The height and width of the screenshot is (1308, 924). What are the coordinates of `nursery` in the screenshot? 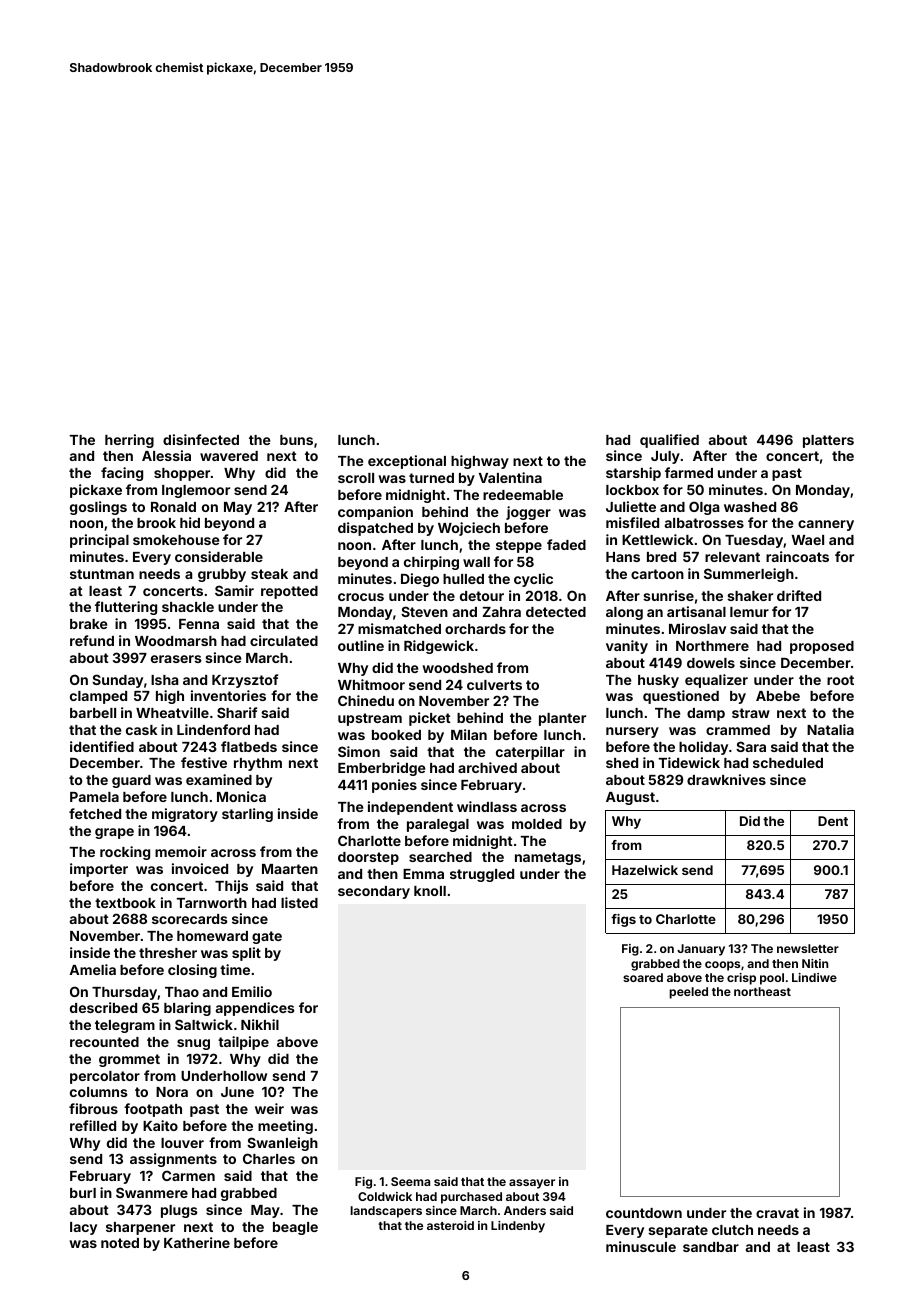 It's located at (632, 732).
